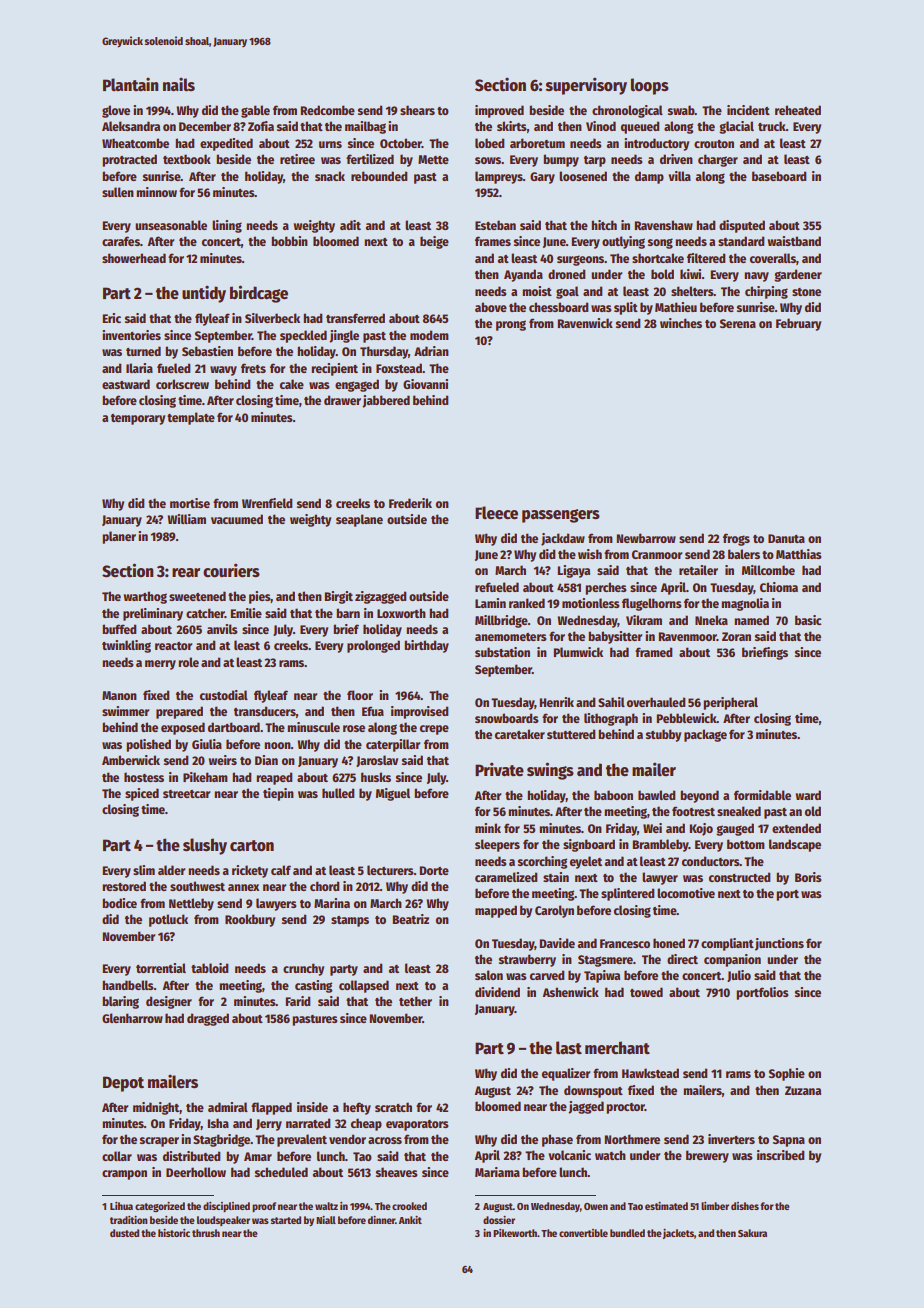 Image resolution: width=924 pixels, height=1308 pixels. I want to click on splintered, so click(627, 894).
